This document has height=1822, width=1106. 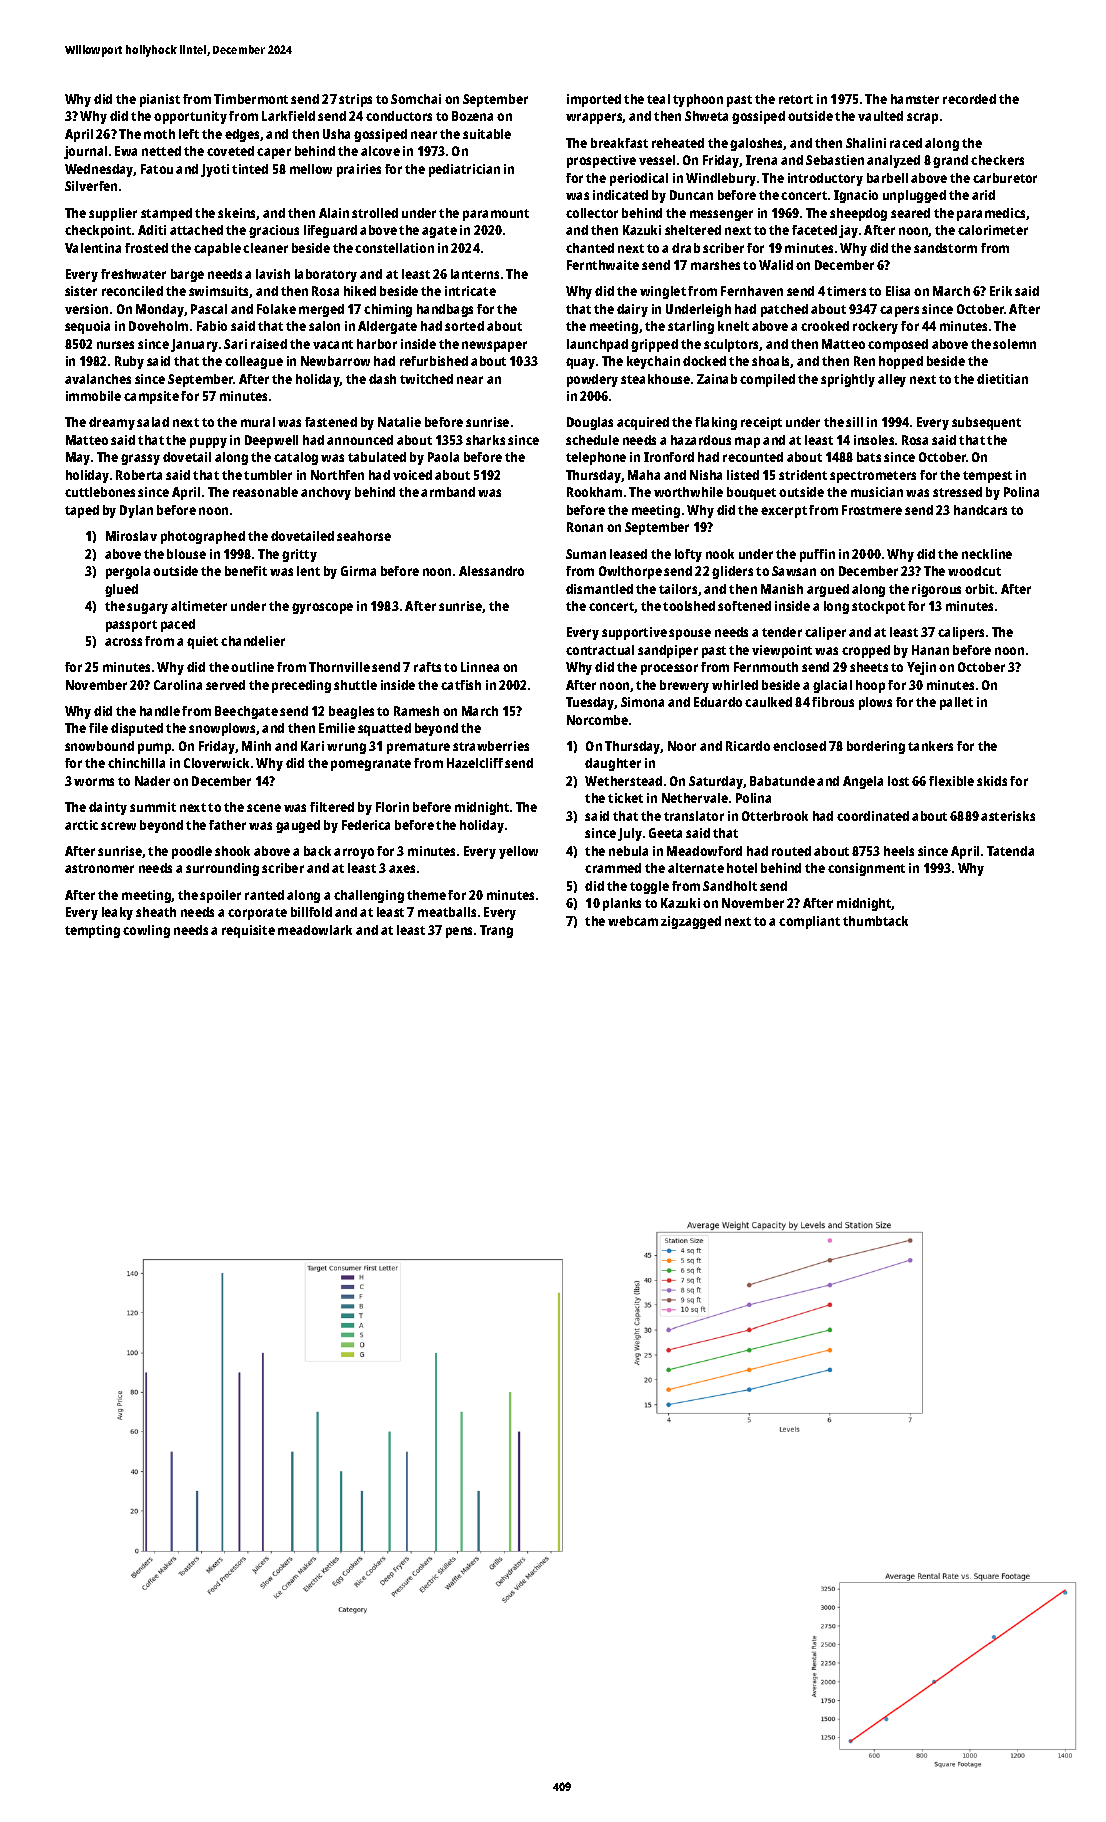 What do you see at coordinates (875, 921) in the document?
I see `thumbtack` at bounding box center [875, 921].
